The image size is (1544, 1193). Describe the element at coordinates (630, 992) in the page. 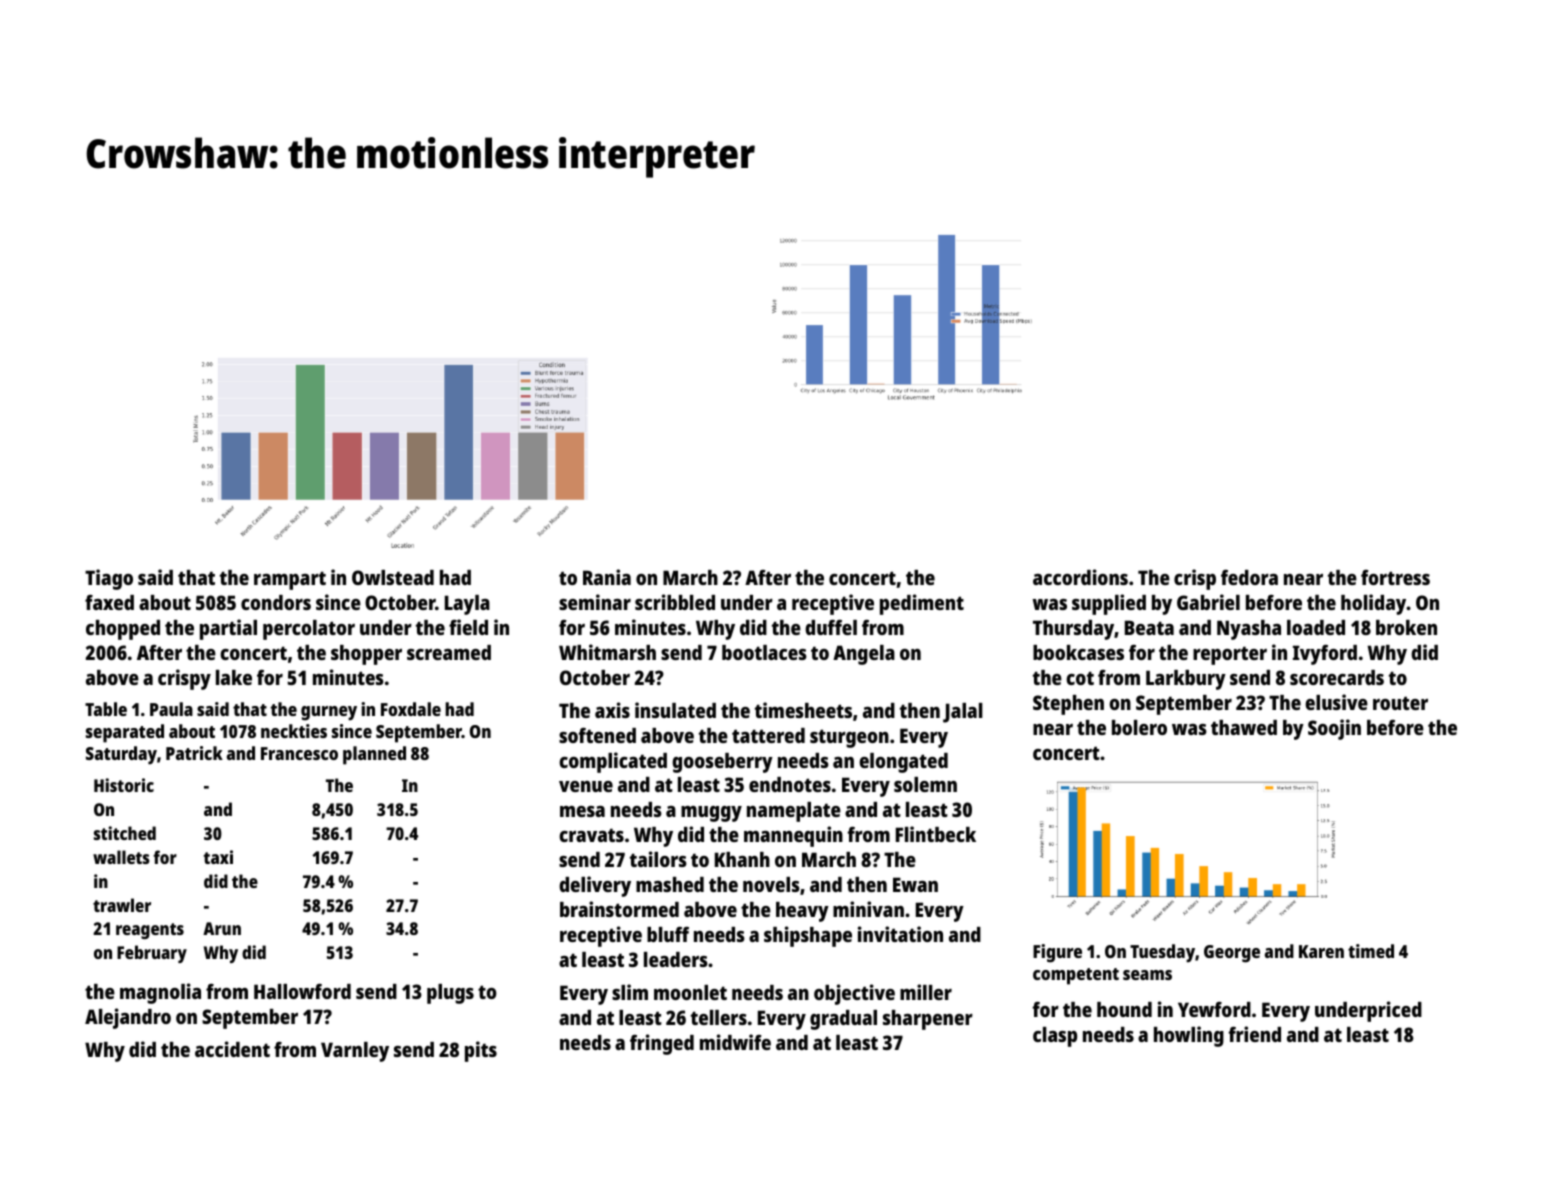

I see `slim` at that location.
